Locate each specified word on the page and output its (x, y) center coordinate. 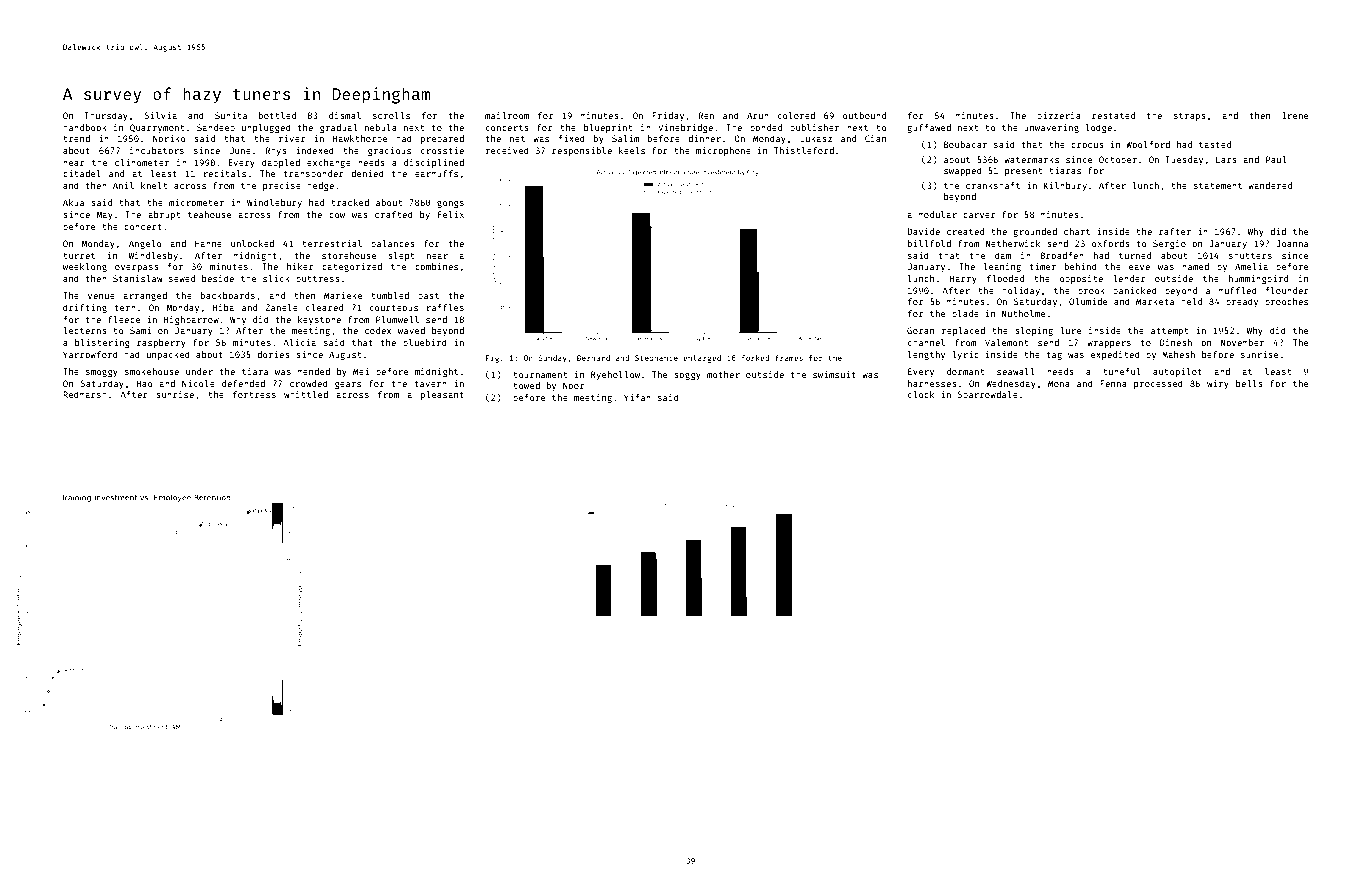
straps (1190, 117)
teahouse (209, 214)
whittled (306, 394)
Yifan (637, 397)
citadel (82, 173)
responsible (582, 151)
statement (1218, 186)
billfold (929, 243)
